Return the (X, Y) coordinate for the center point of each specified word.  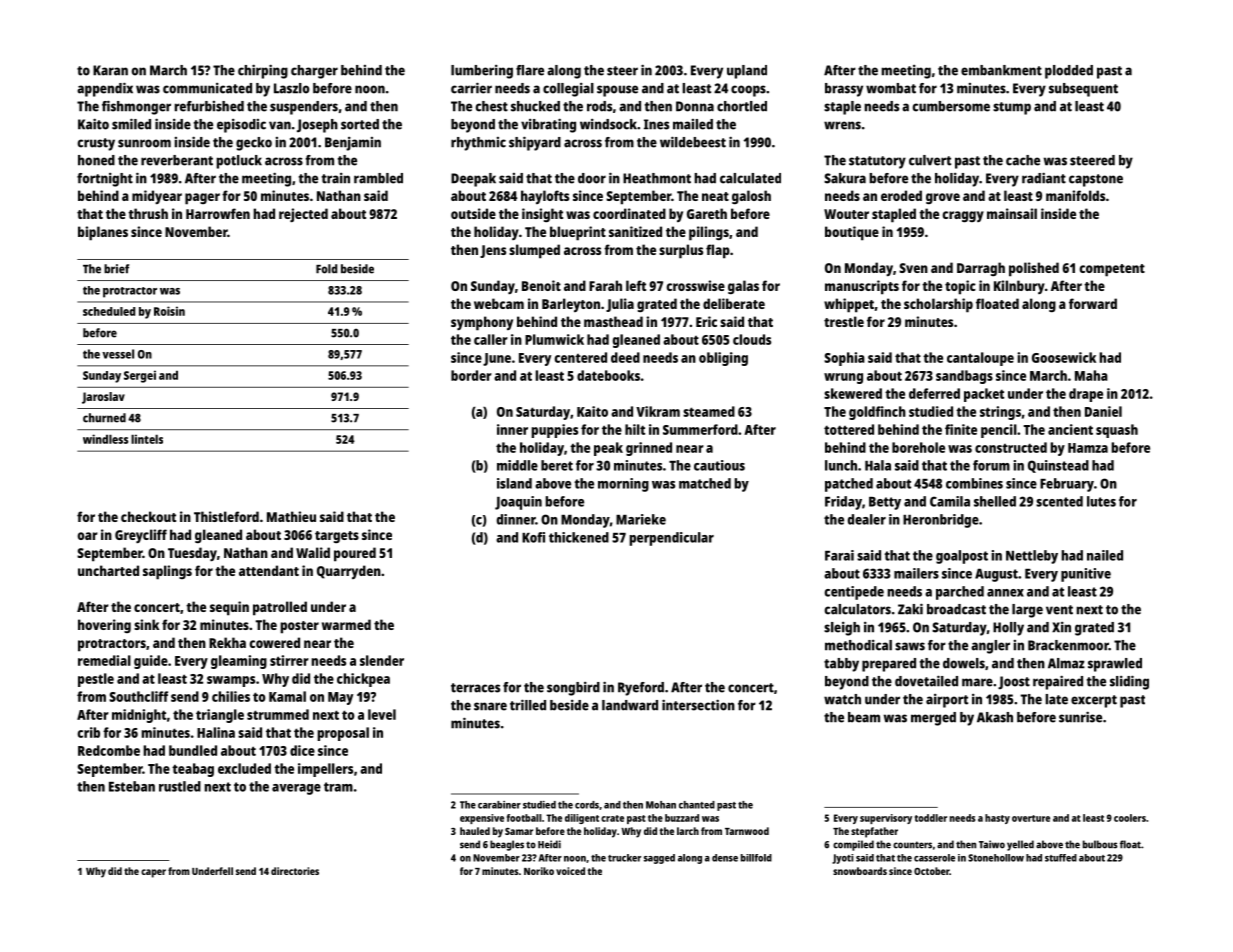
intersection (698, 705)
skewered (853, 393)
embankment (1001, 70)
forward (1093, 303)
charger (314, 72)
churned (104, 418)
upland (747, 72)
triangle (220, 716)
